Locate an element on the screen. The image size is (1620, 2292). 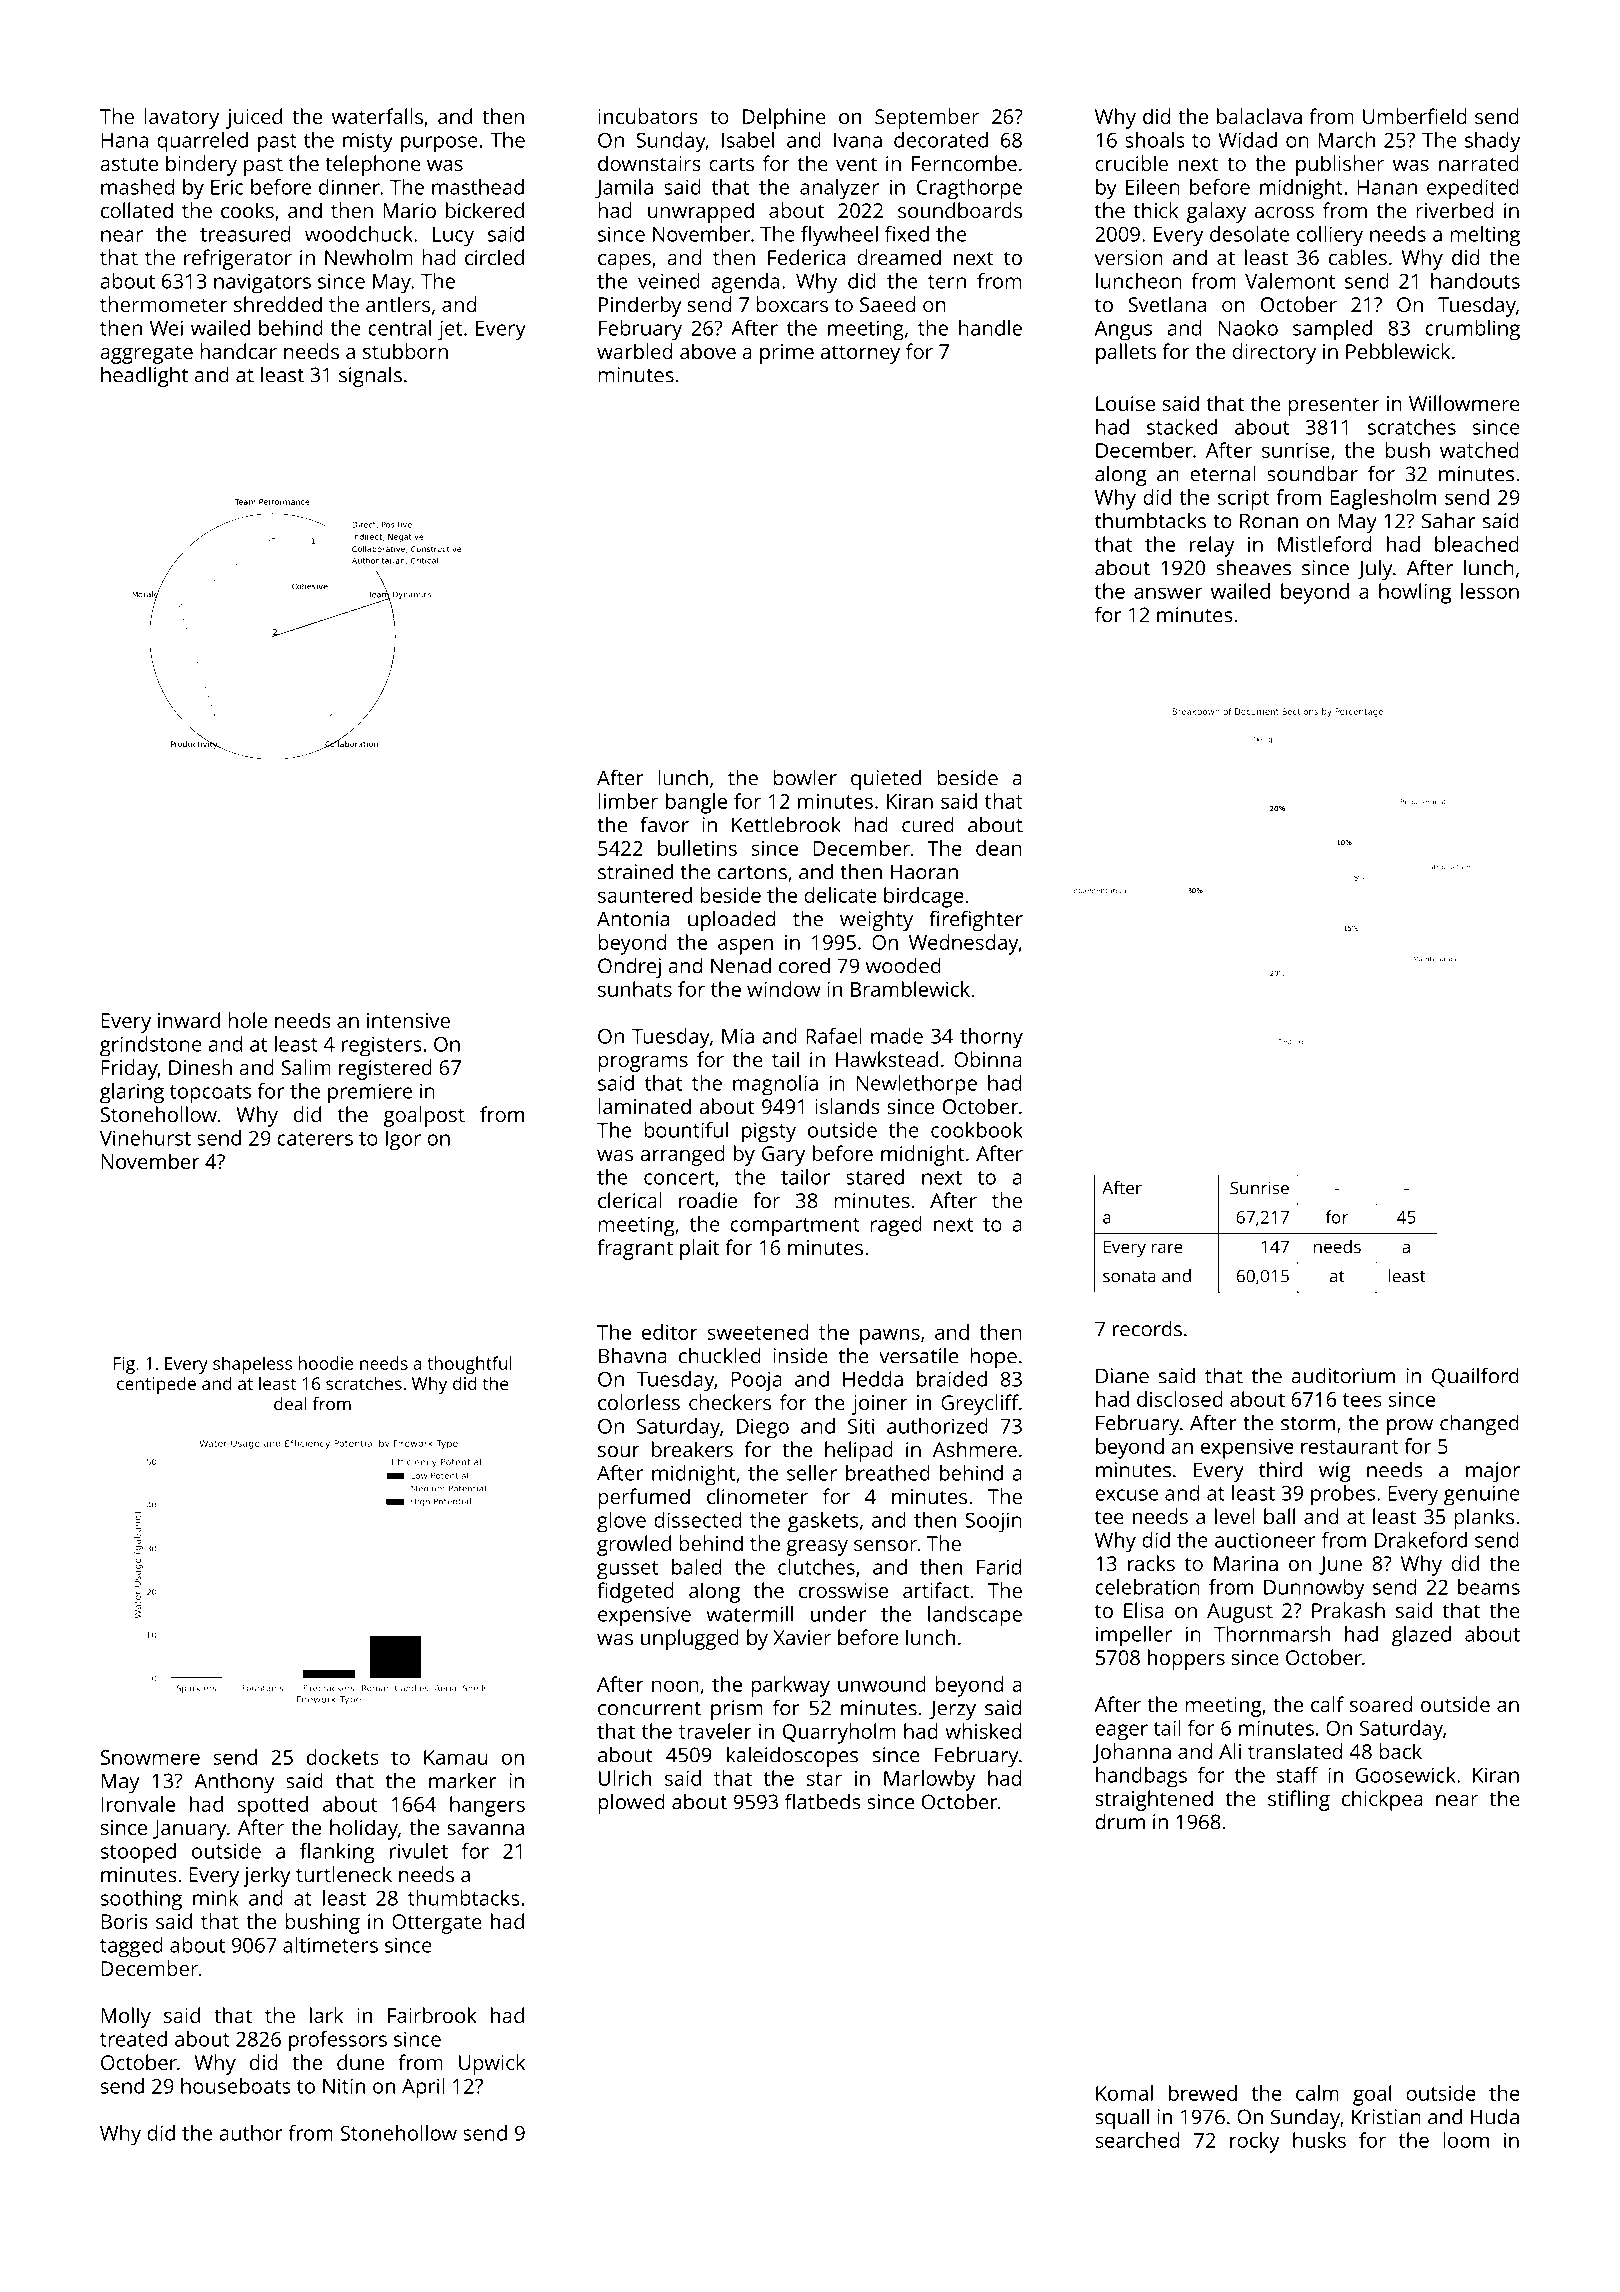
howling is located at coordinates (1415, 593).
